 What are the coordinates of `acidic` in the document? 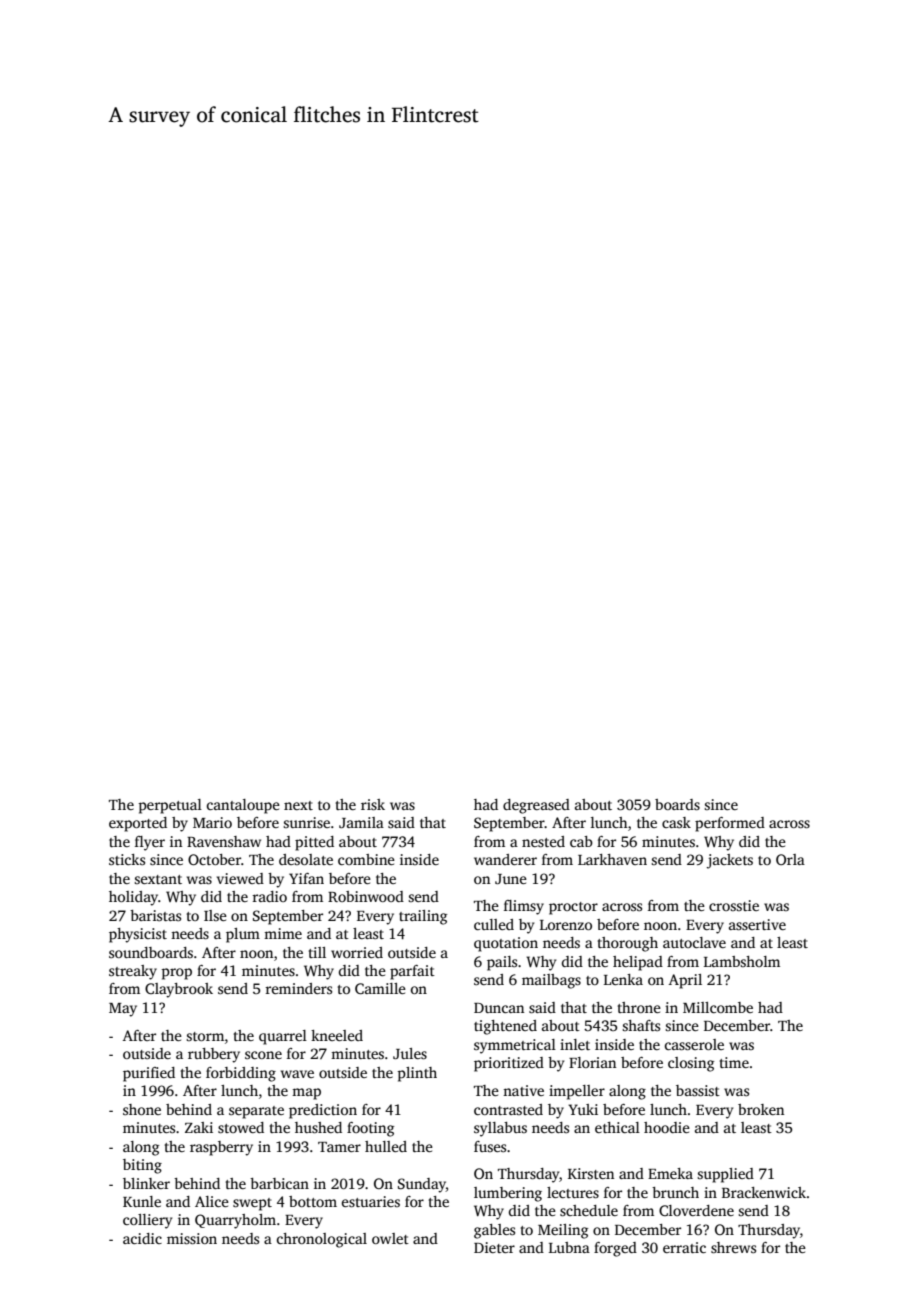 It's located at (142, 1238).
